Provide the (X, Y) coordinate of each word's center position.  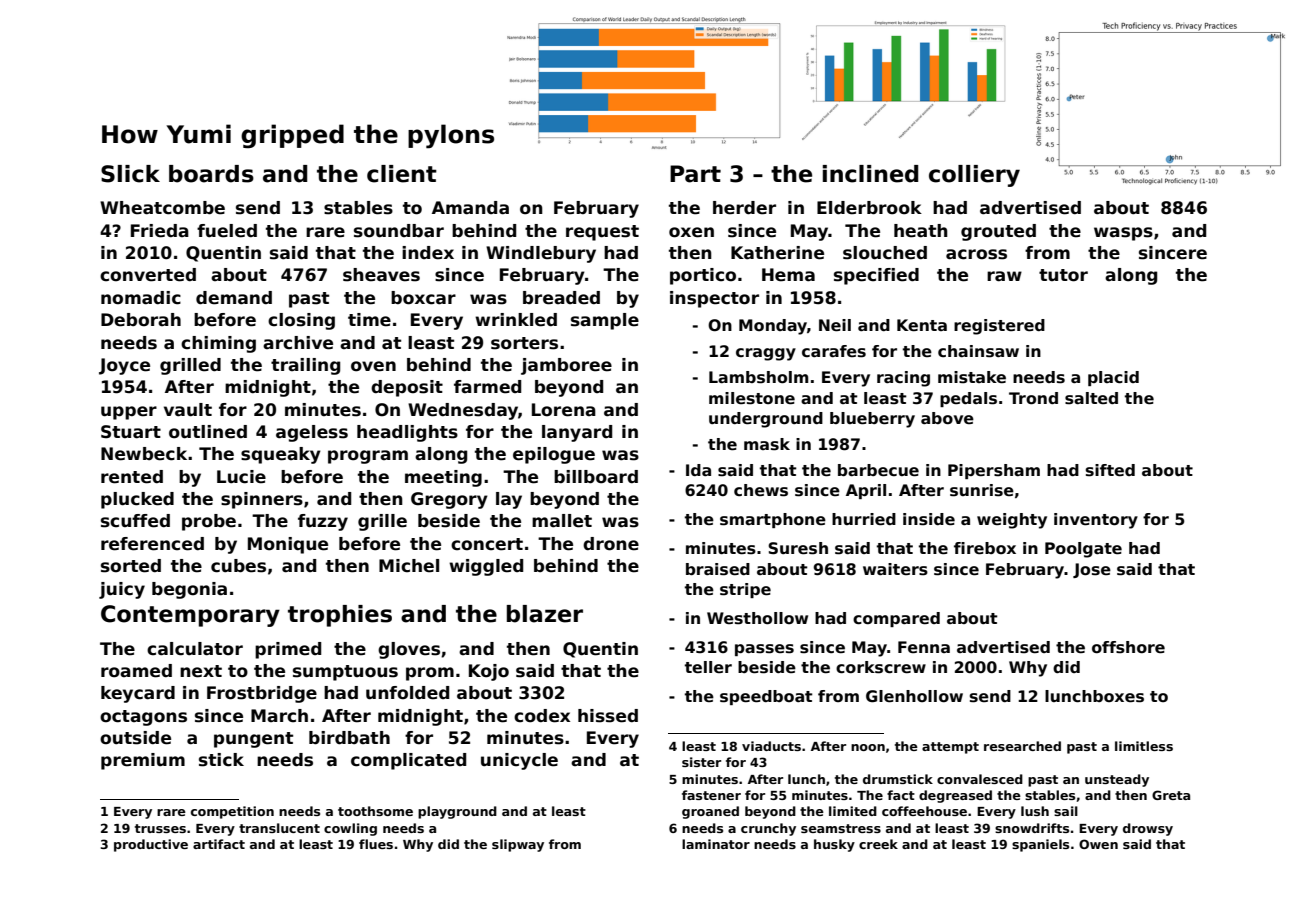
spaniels (1040, 845)
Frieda (160, 231)
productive (151, 845)
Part (695, 174)
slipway (518, 845)
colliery (974, 176)
